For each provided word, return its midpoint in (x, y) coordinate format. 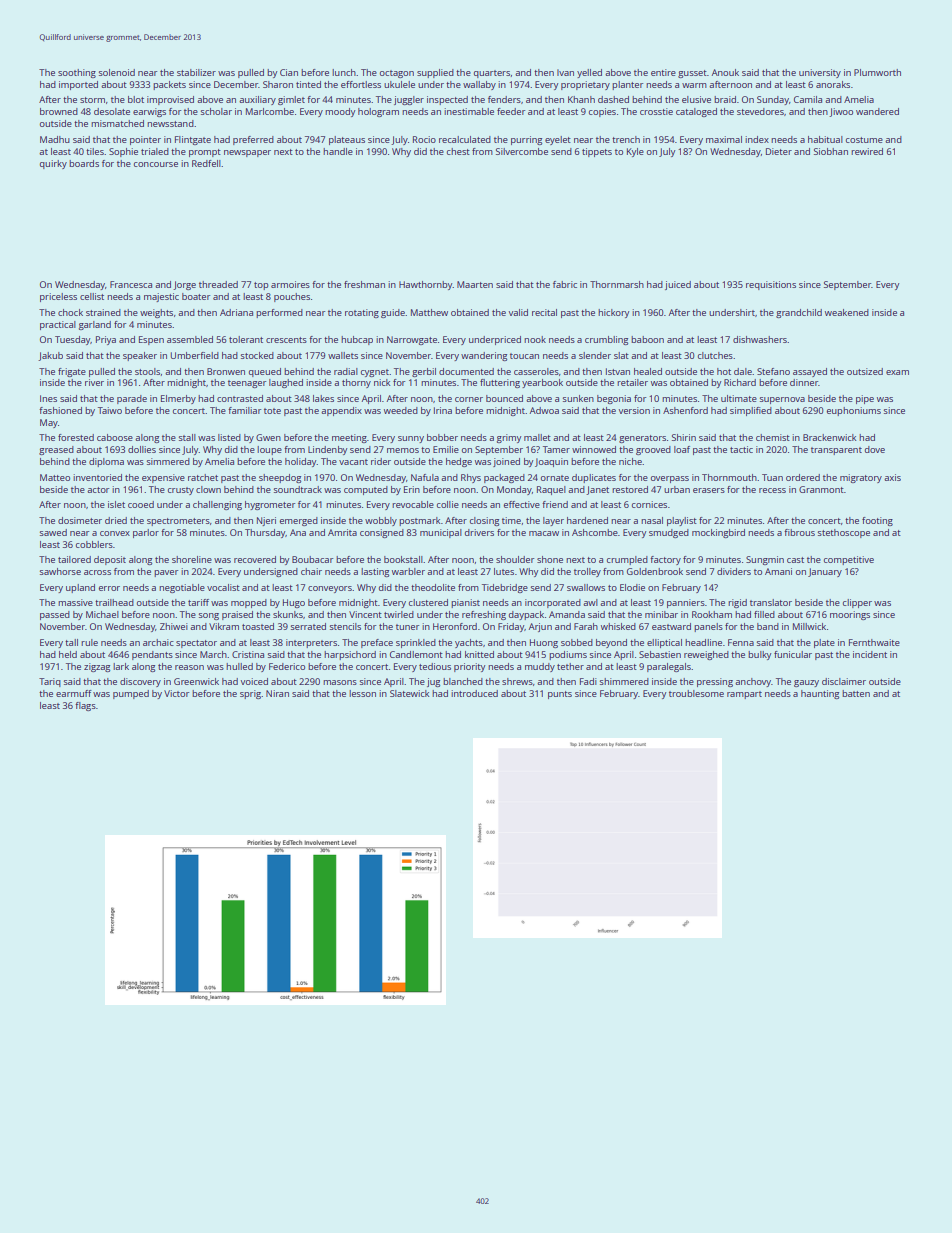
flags (85, 706)
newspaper (247, 153)
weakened (847, 312)
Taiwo (110, 410)
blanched (463, 681)
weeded (401, 410)
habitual (825, 139)
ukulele (399, 84)
